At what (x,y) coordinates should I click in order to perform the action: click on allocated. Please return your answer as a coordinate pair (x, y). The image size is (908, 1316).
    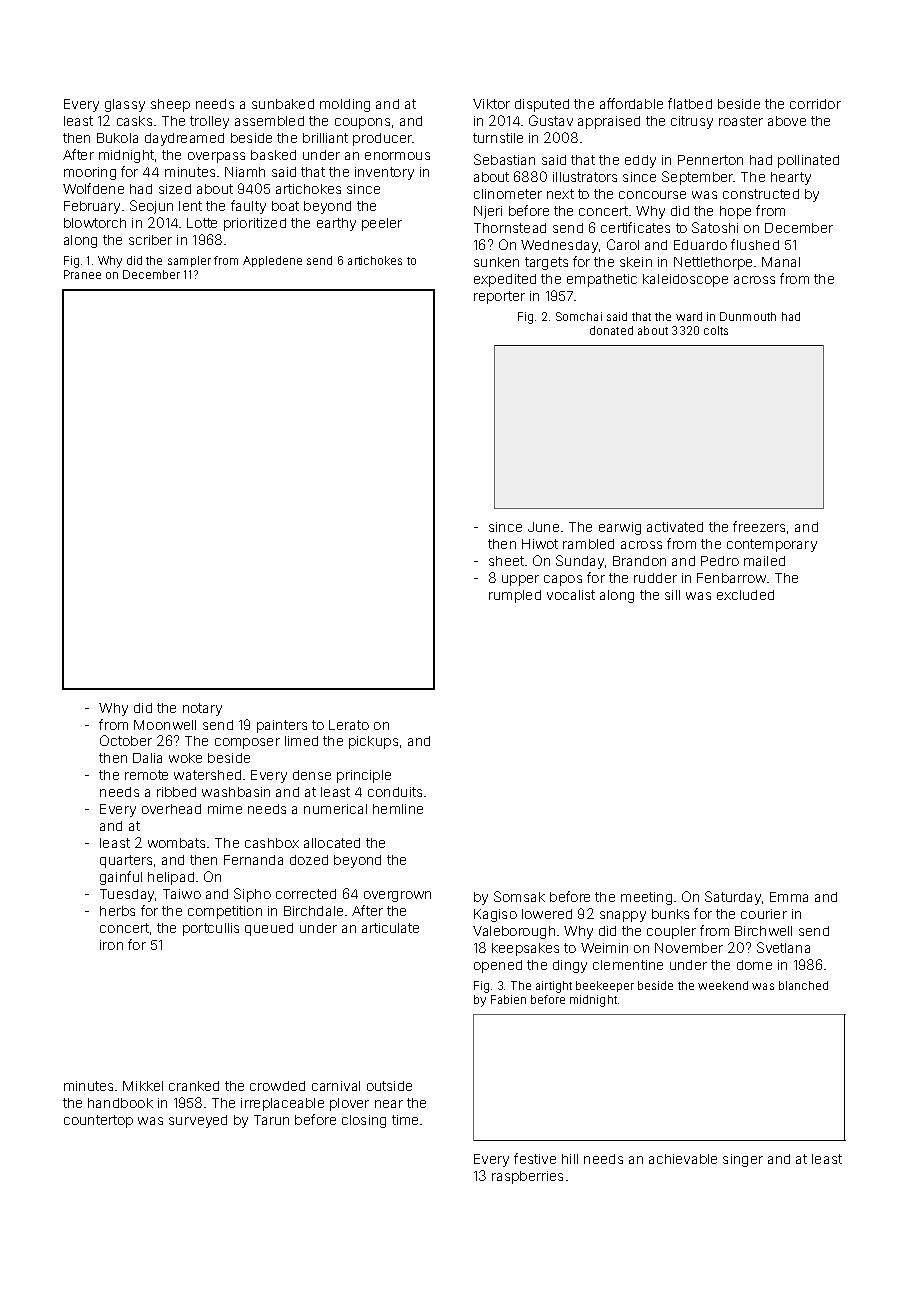
    Looking at the image, I should click on (332, 843).
